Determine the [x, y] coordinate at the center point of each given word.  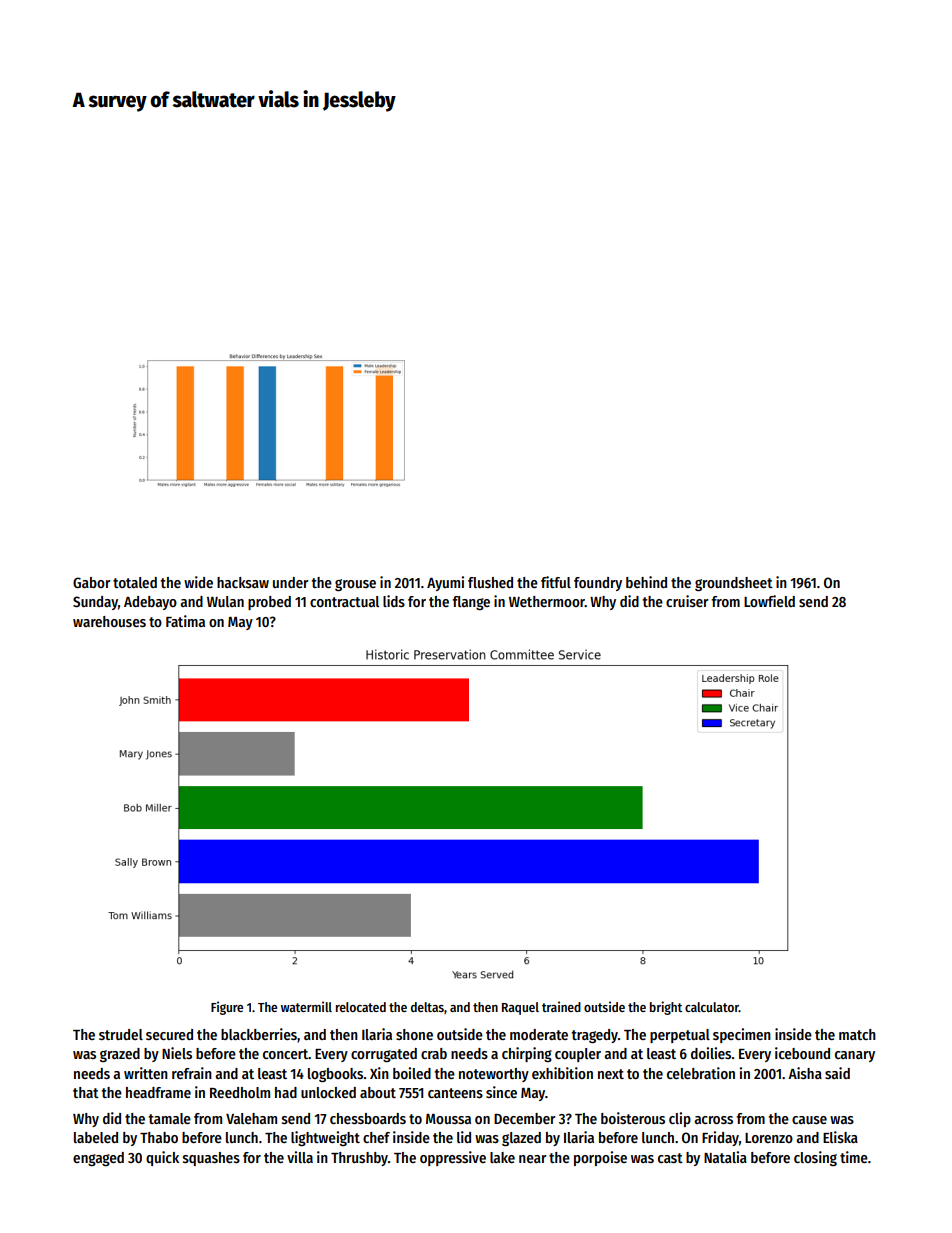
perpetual [680, 1036]
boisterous [633, 1118]
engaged [98, 1159]
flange [471, 603]
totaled [135, 582]
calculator [712, 1007]
